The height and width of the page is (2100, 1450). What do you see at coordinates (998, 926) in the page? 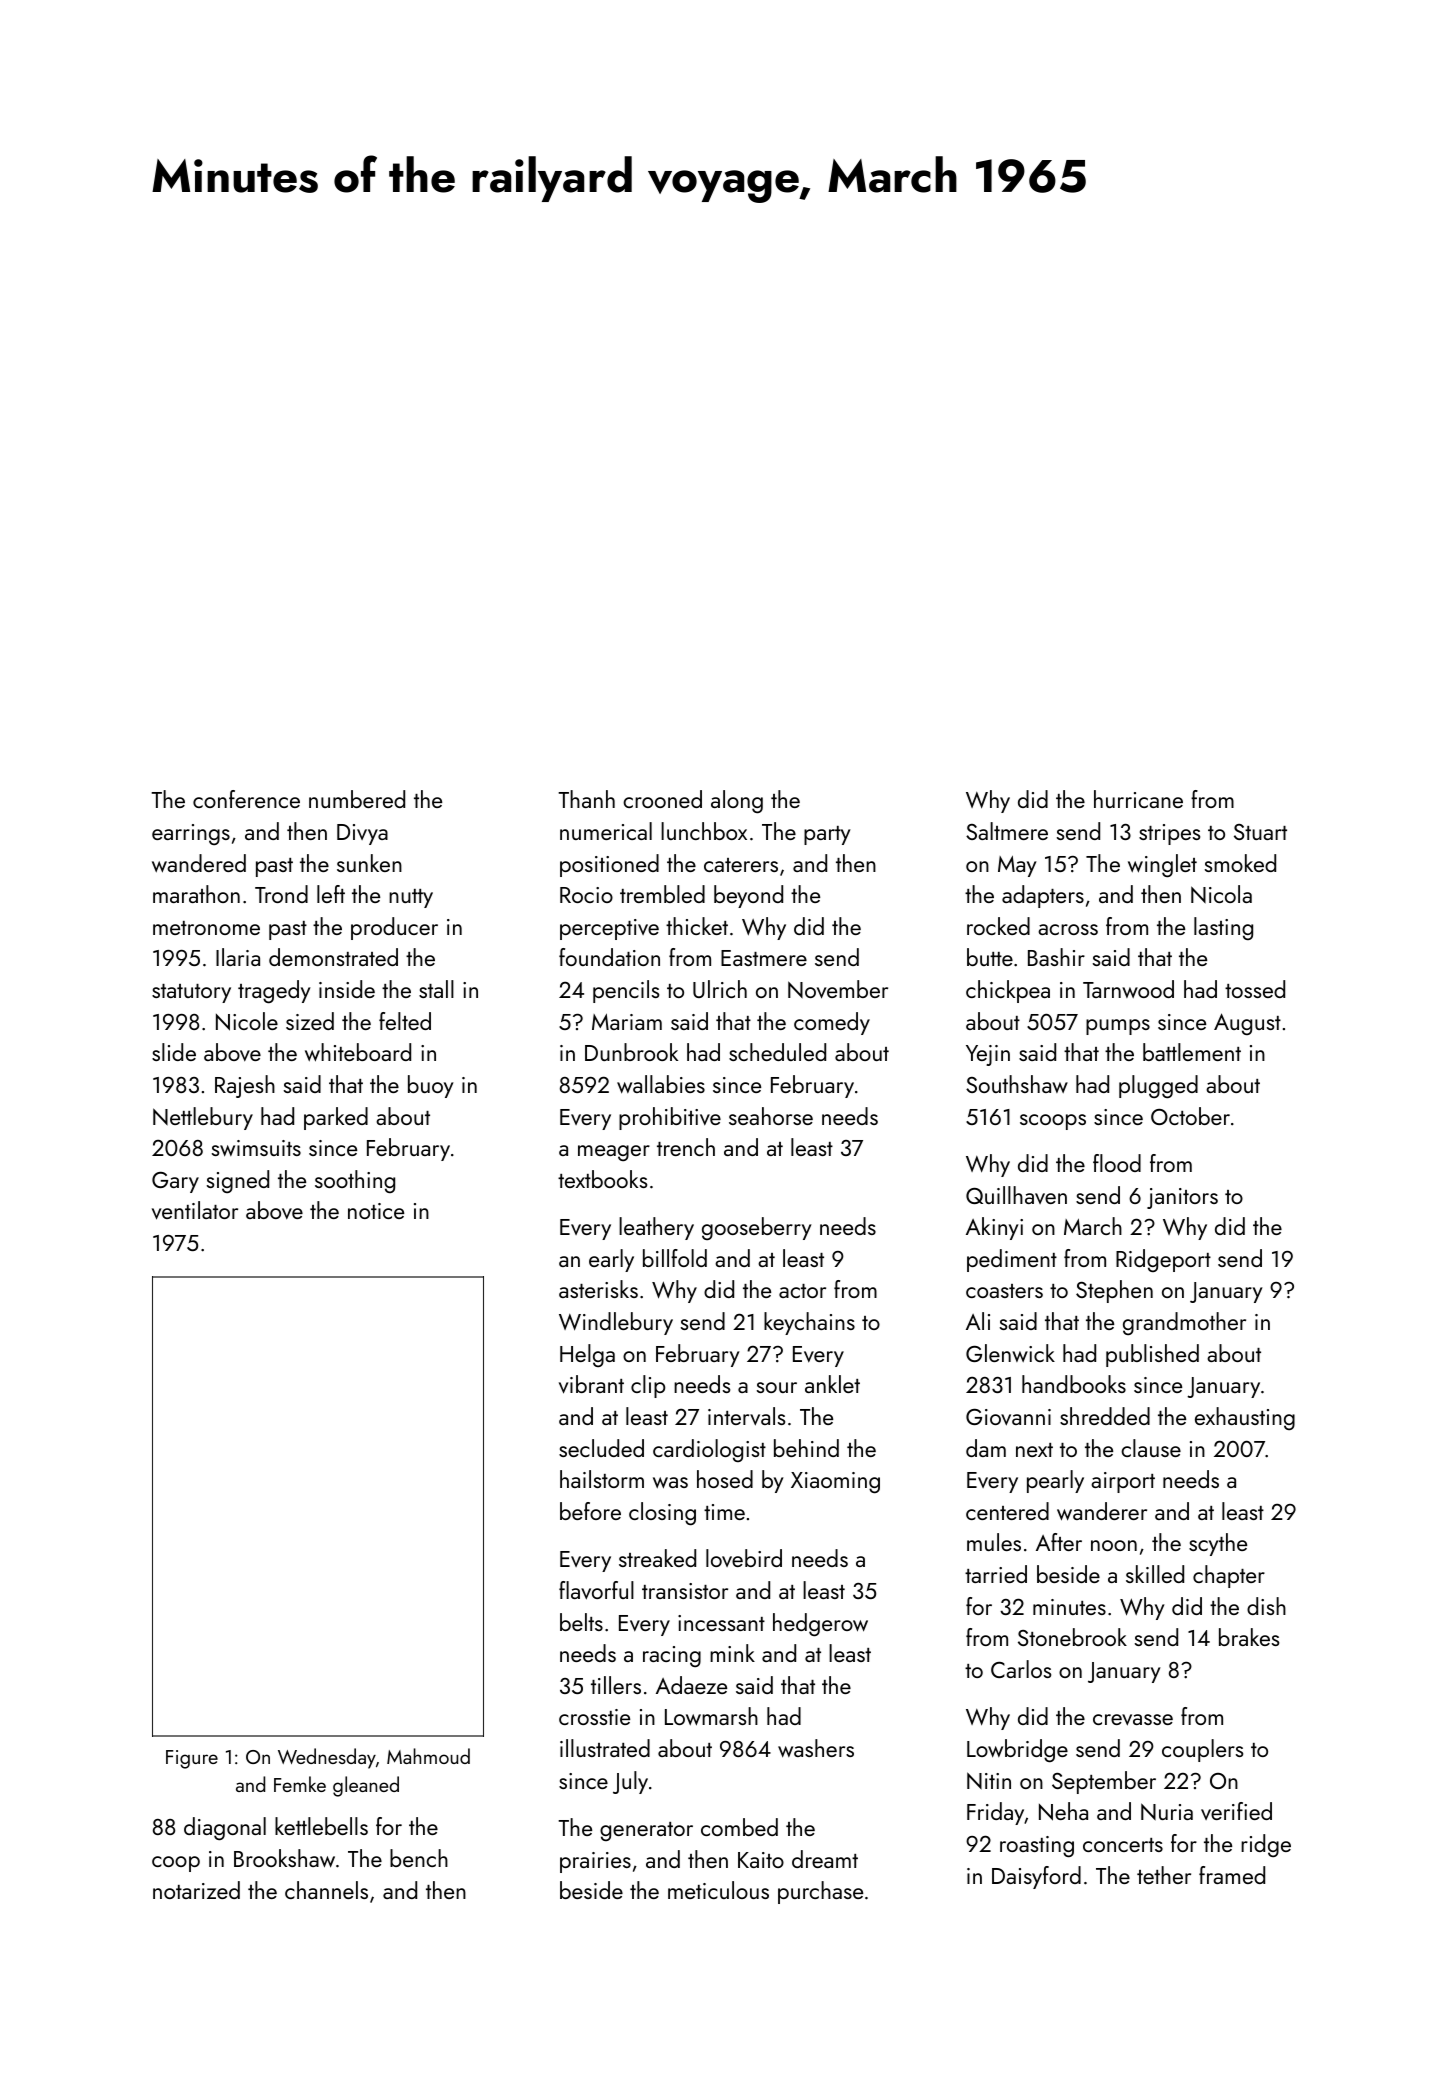
I see `rocked` at bounding box center [998, 926].
